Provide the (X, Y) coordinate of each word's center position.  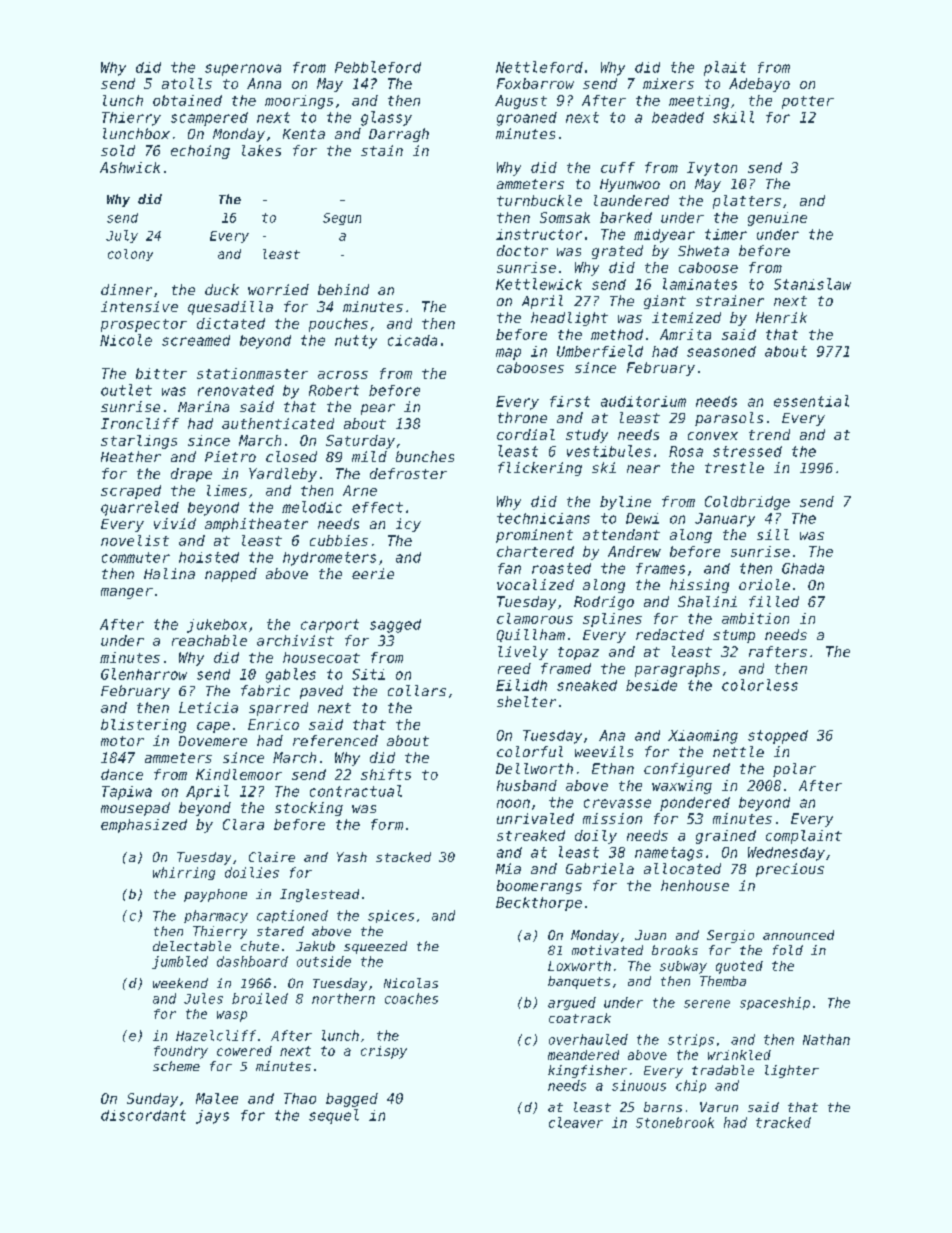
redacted (670, 634)
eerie (373, 573)
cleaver (576, 1122)
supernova (243, 70)
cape (213, 727)
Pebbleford (378, 67)
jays (212, 1117)
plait (725, 68)
